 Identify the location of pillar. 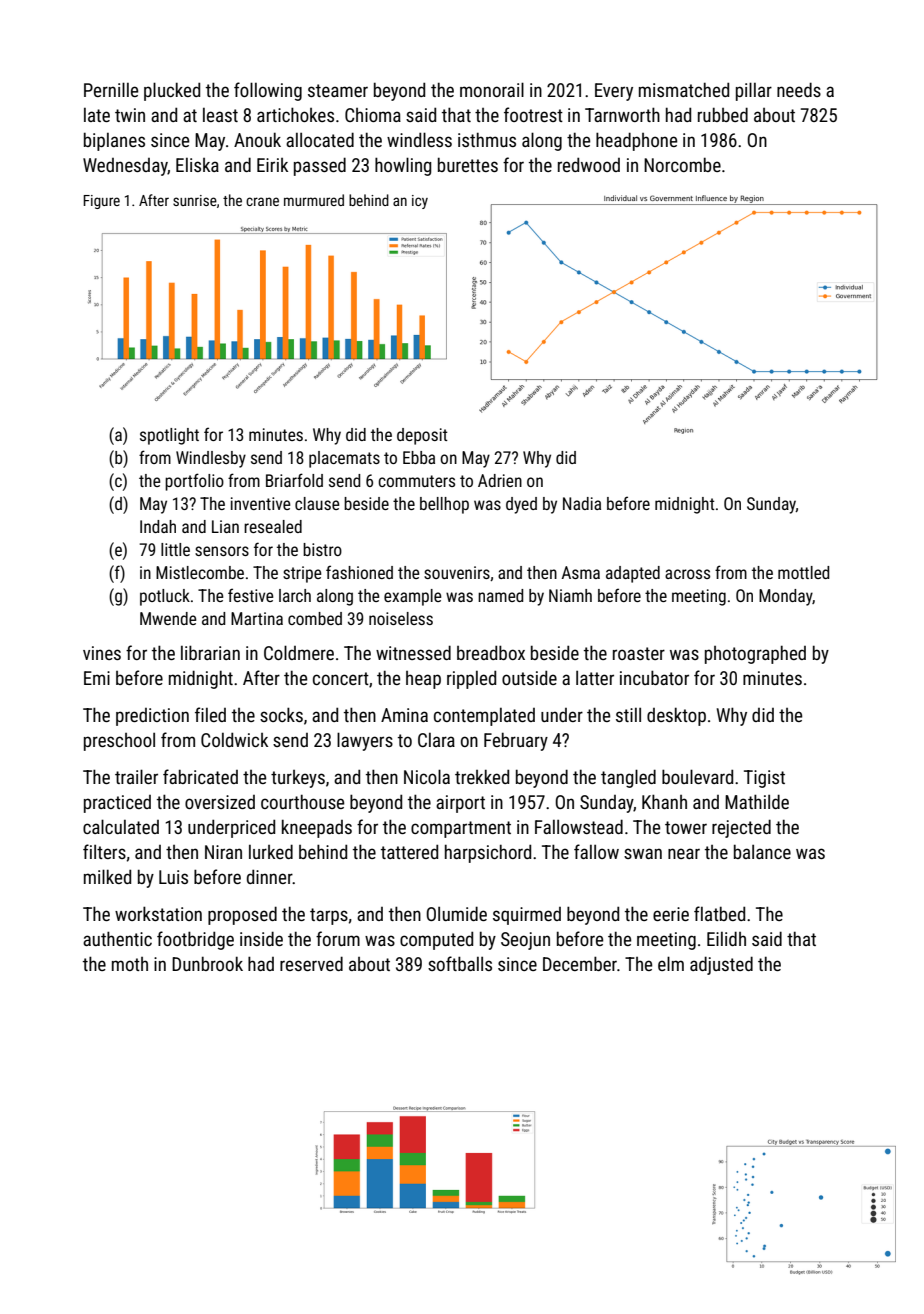
(754, 91).
